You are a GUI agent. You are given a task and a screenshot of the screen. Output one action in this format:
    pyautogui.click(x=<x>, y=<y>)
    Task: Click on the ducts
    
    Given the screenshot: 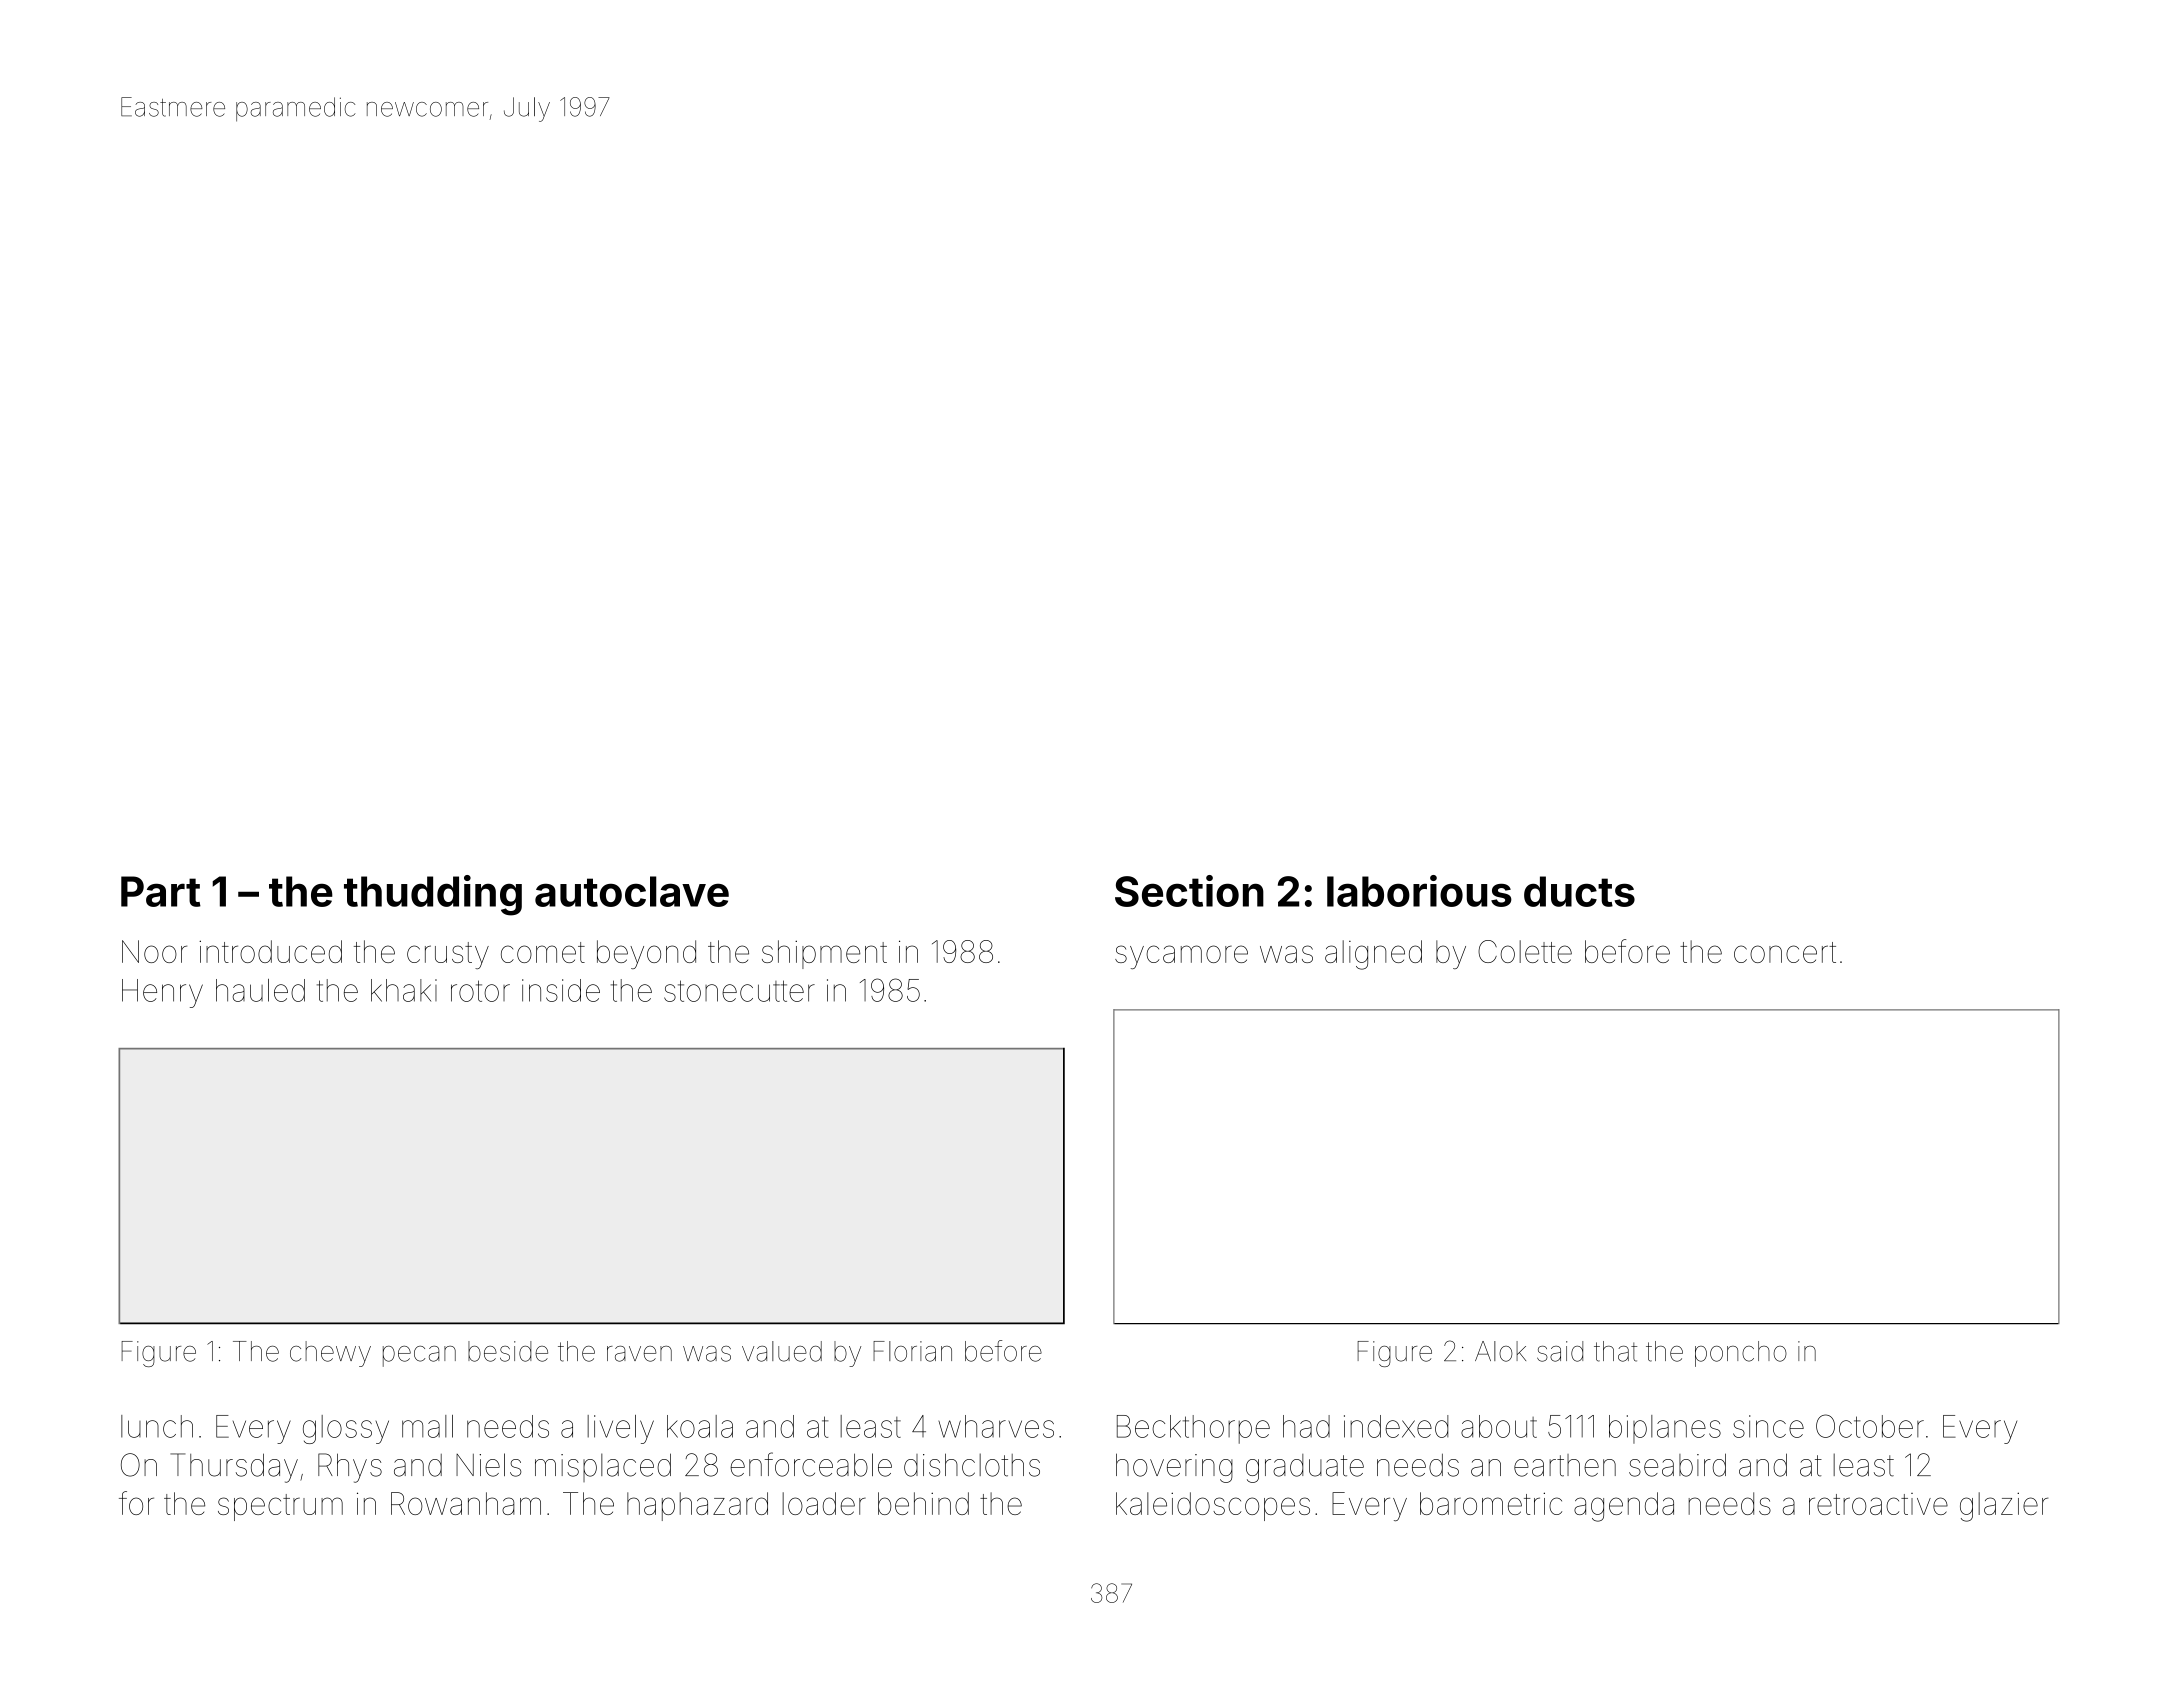 What is the action you would take?
    pyautogui.click(x=1579, y=891)
